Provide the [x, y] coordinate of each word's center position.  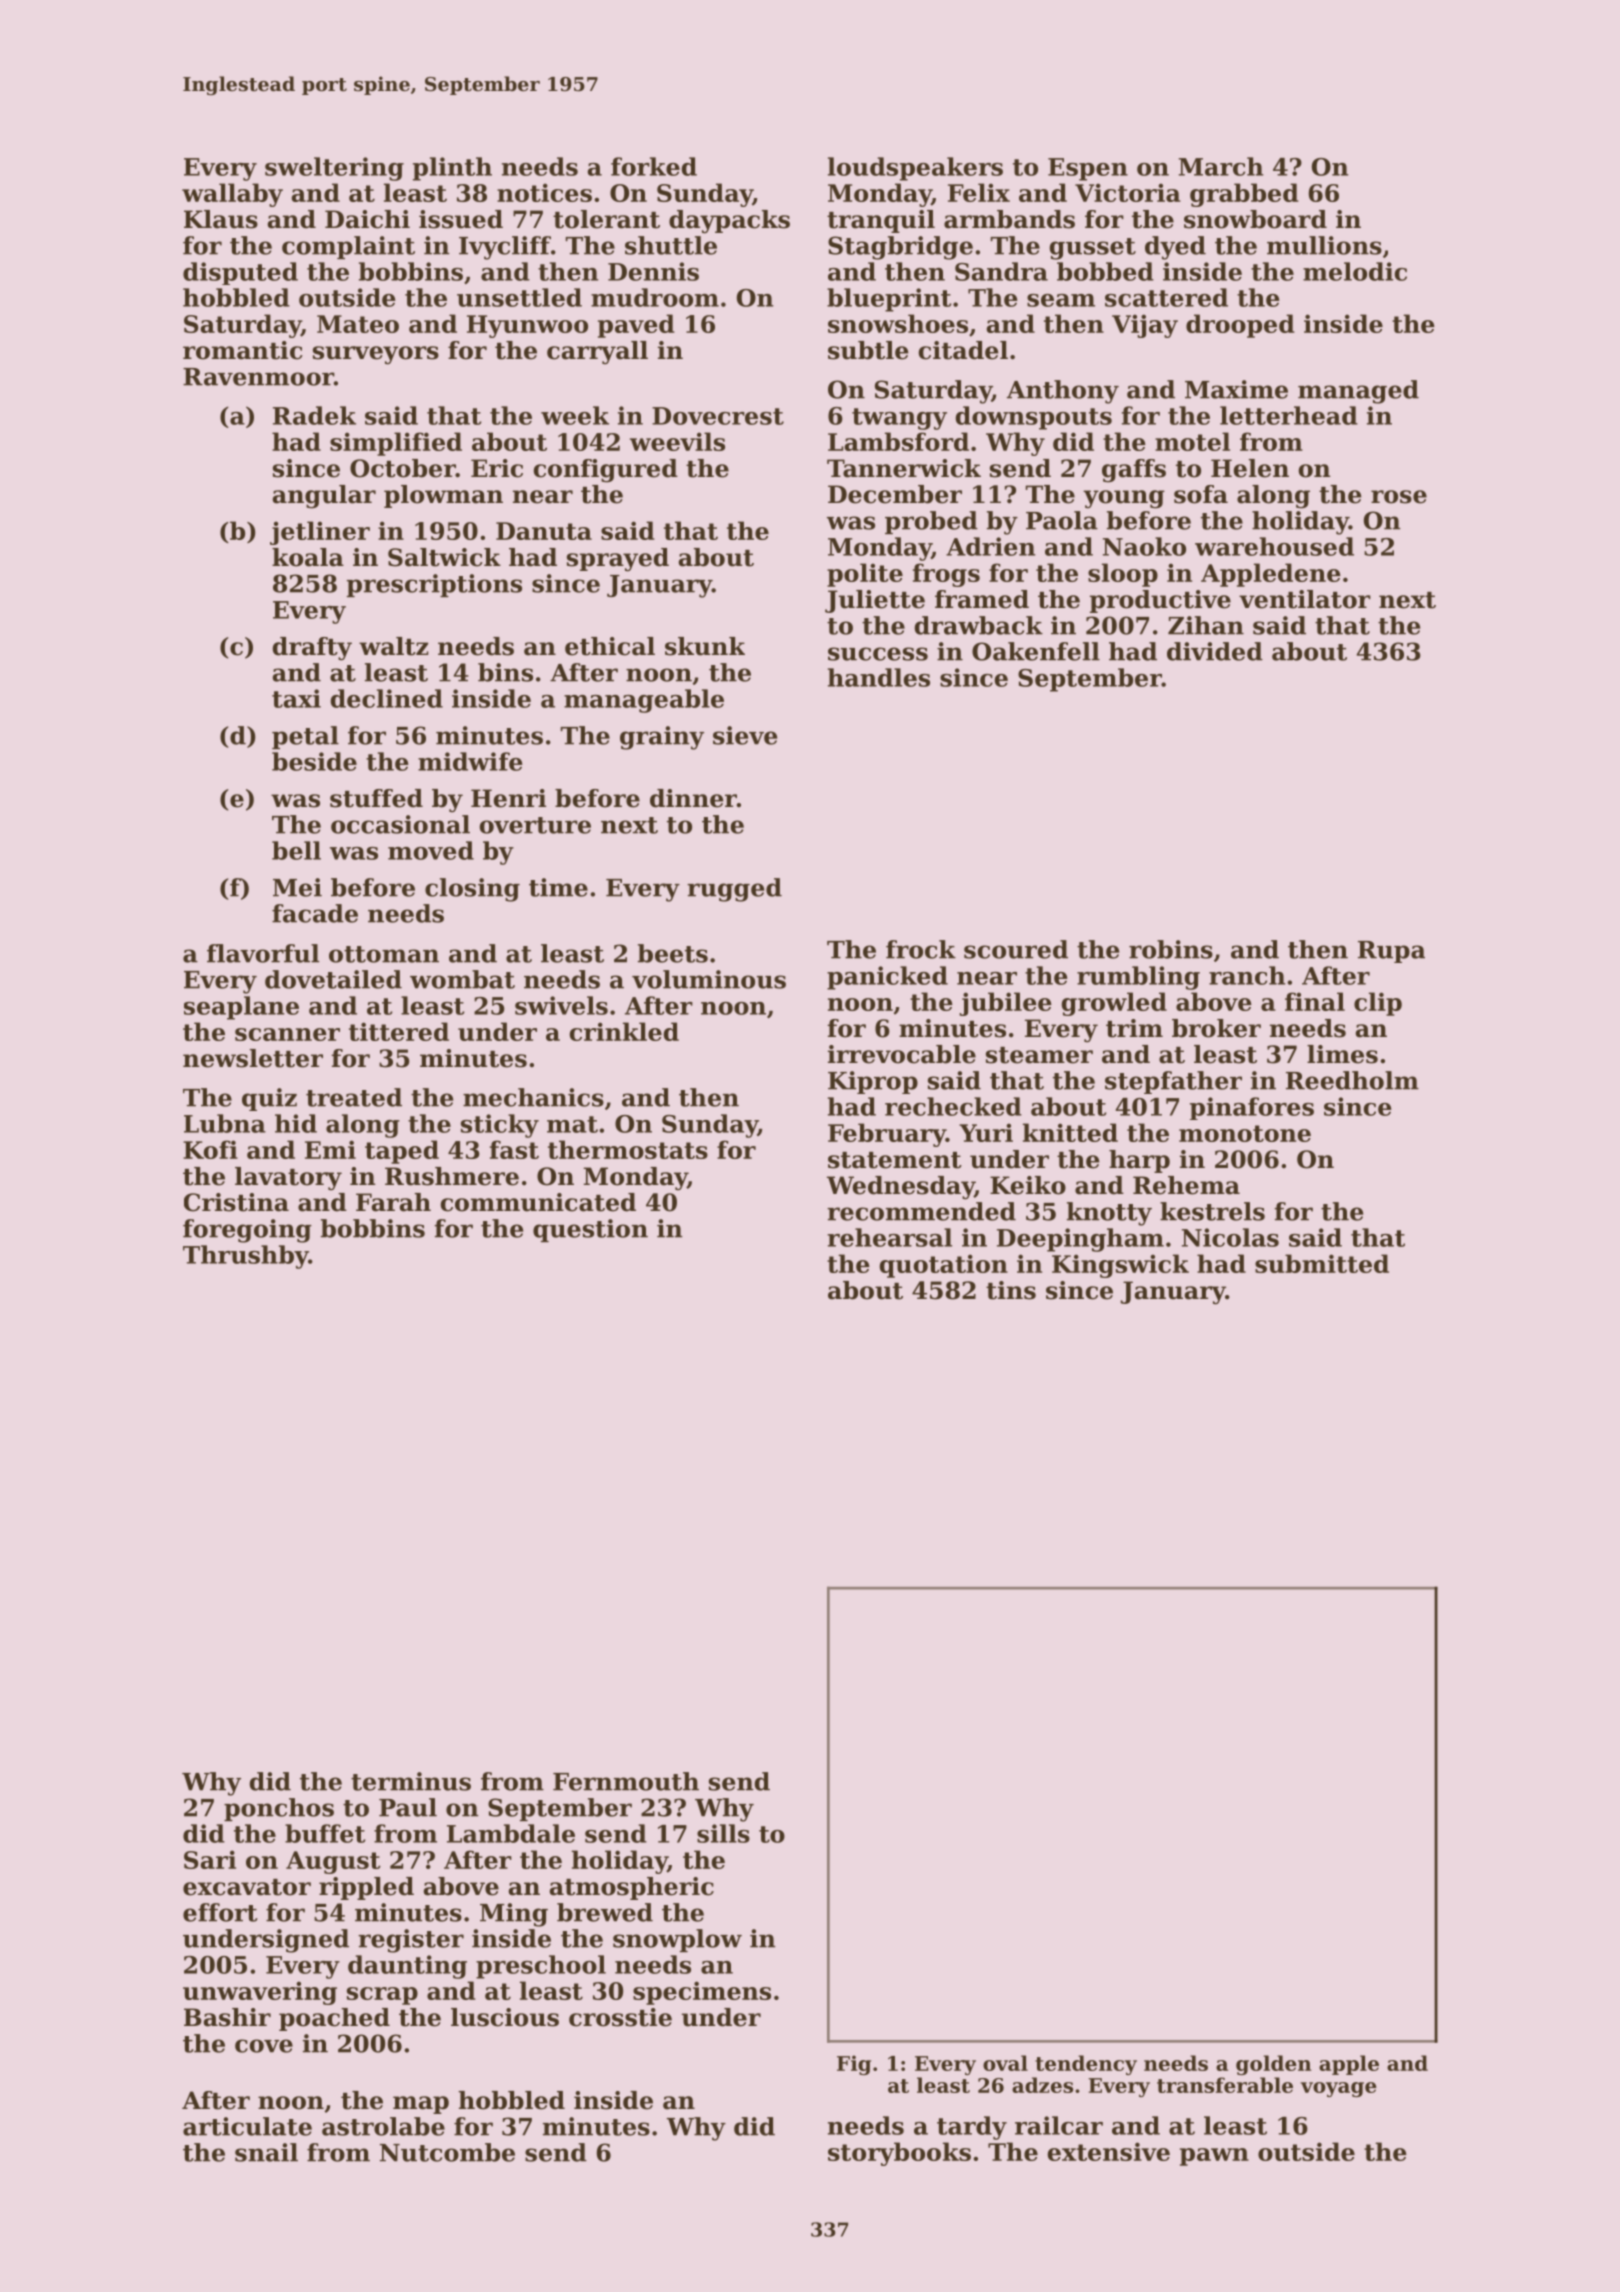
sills [723, 1833]
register [411, 1941]
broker [1216, 1028]
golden [1273, 2065]
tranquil [881, 221]
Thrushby [246, 1257]
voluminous [709, 979]
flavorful [263, 953]
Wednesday [901, 1188]
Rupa [1391, 952]
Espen [1088, 169]
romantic [243, 350]
